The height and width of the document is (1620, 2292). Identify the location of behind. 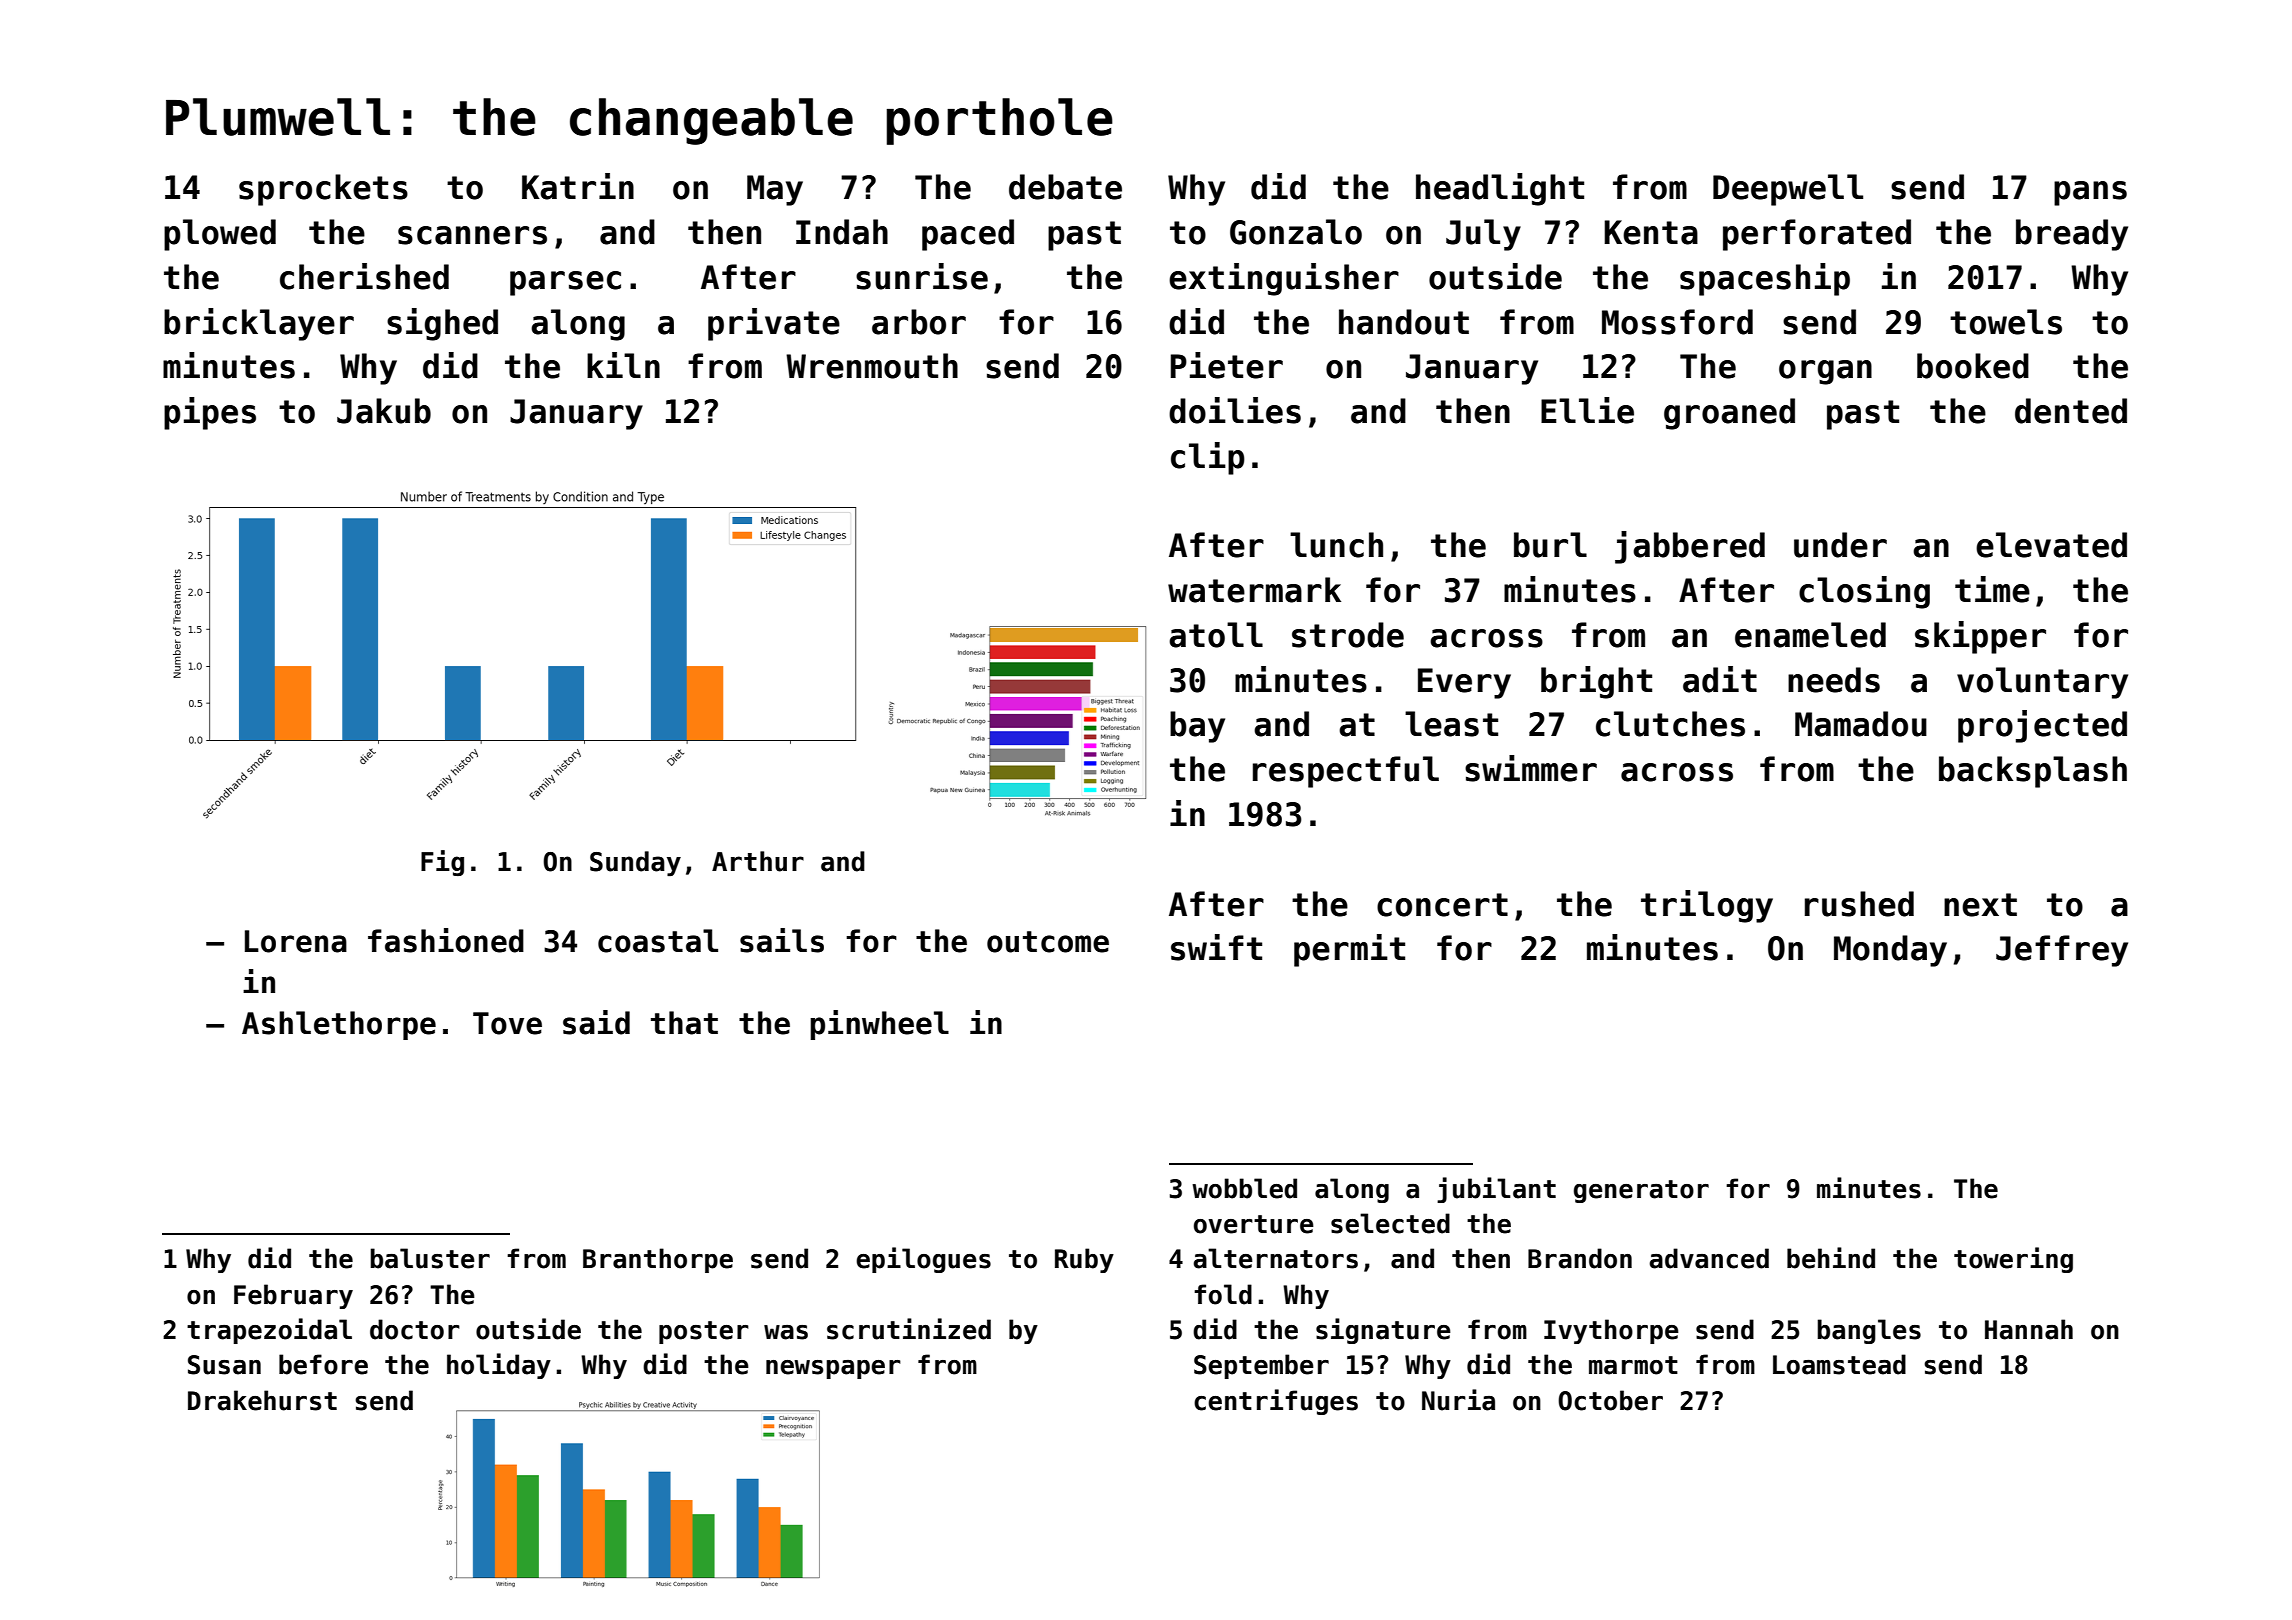
(1831, 1258).
